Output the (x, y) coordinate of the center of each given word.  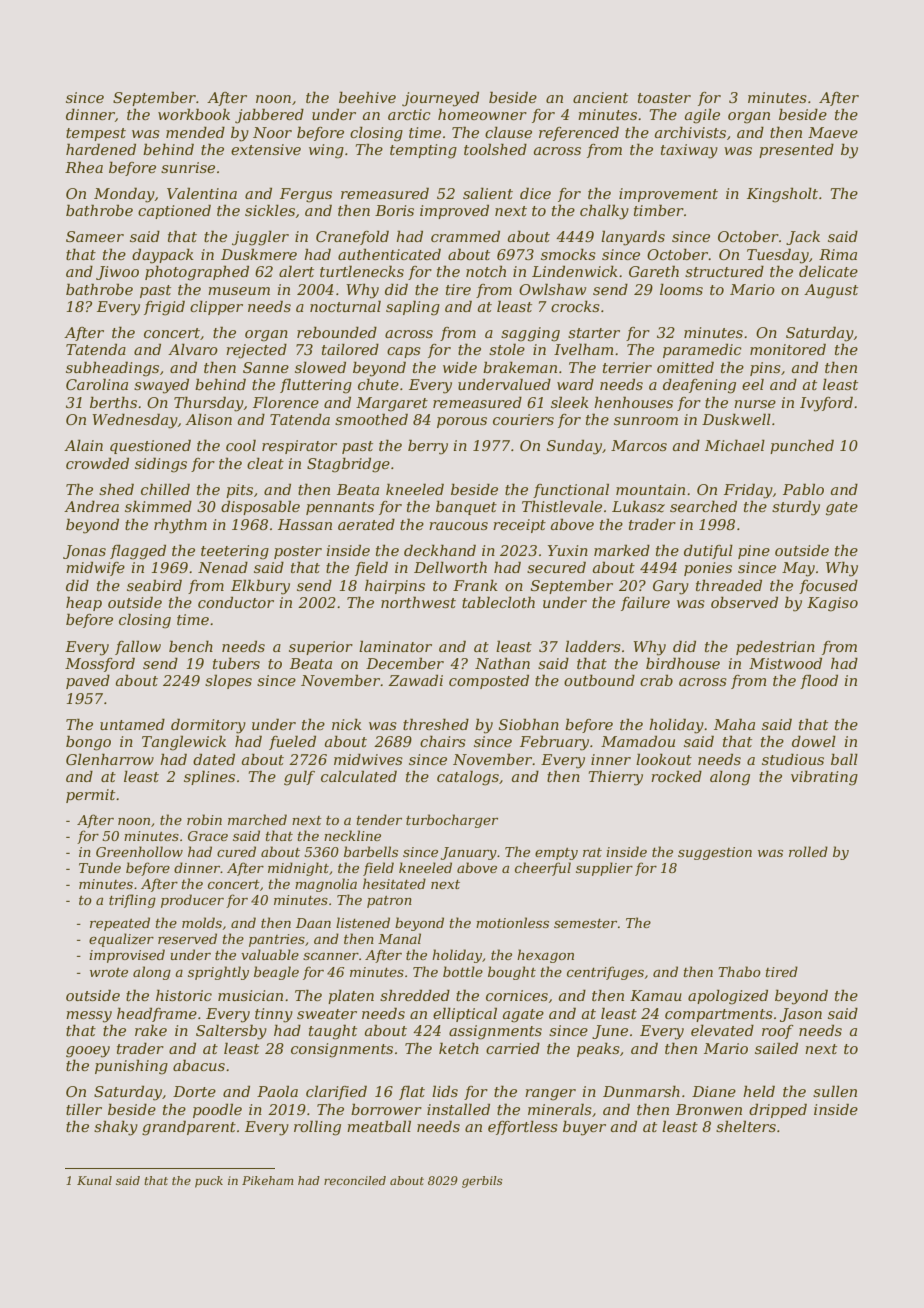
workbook (194, 114)
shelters (746, 1126)
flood (819, 681)
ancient (600, 97)
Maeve (833, 132)
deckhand (440, 550)
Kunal (94, 1180)
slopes (228, 681)
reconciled (355, 1180)
